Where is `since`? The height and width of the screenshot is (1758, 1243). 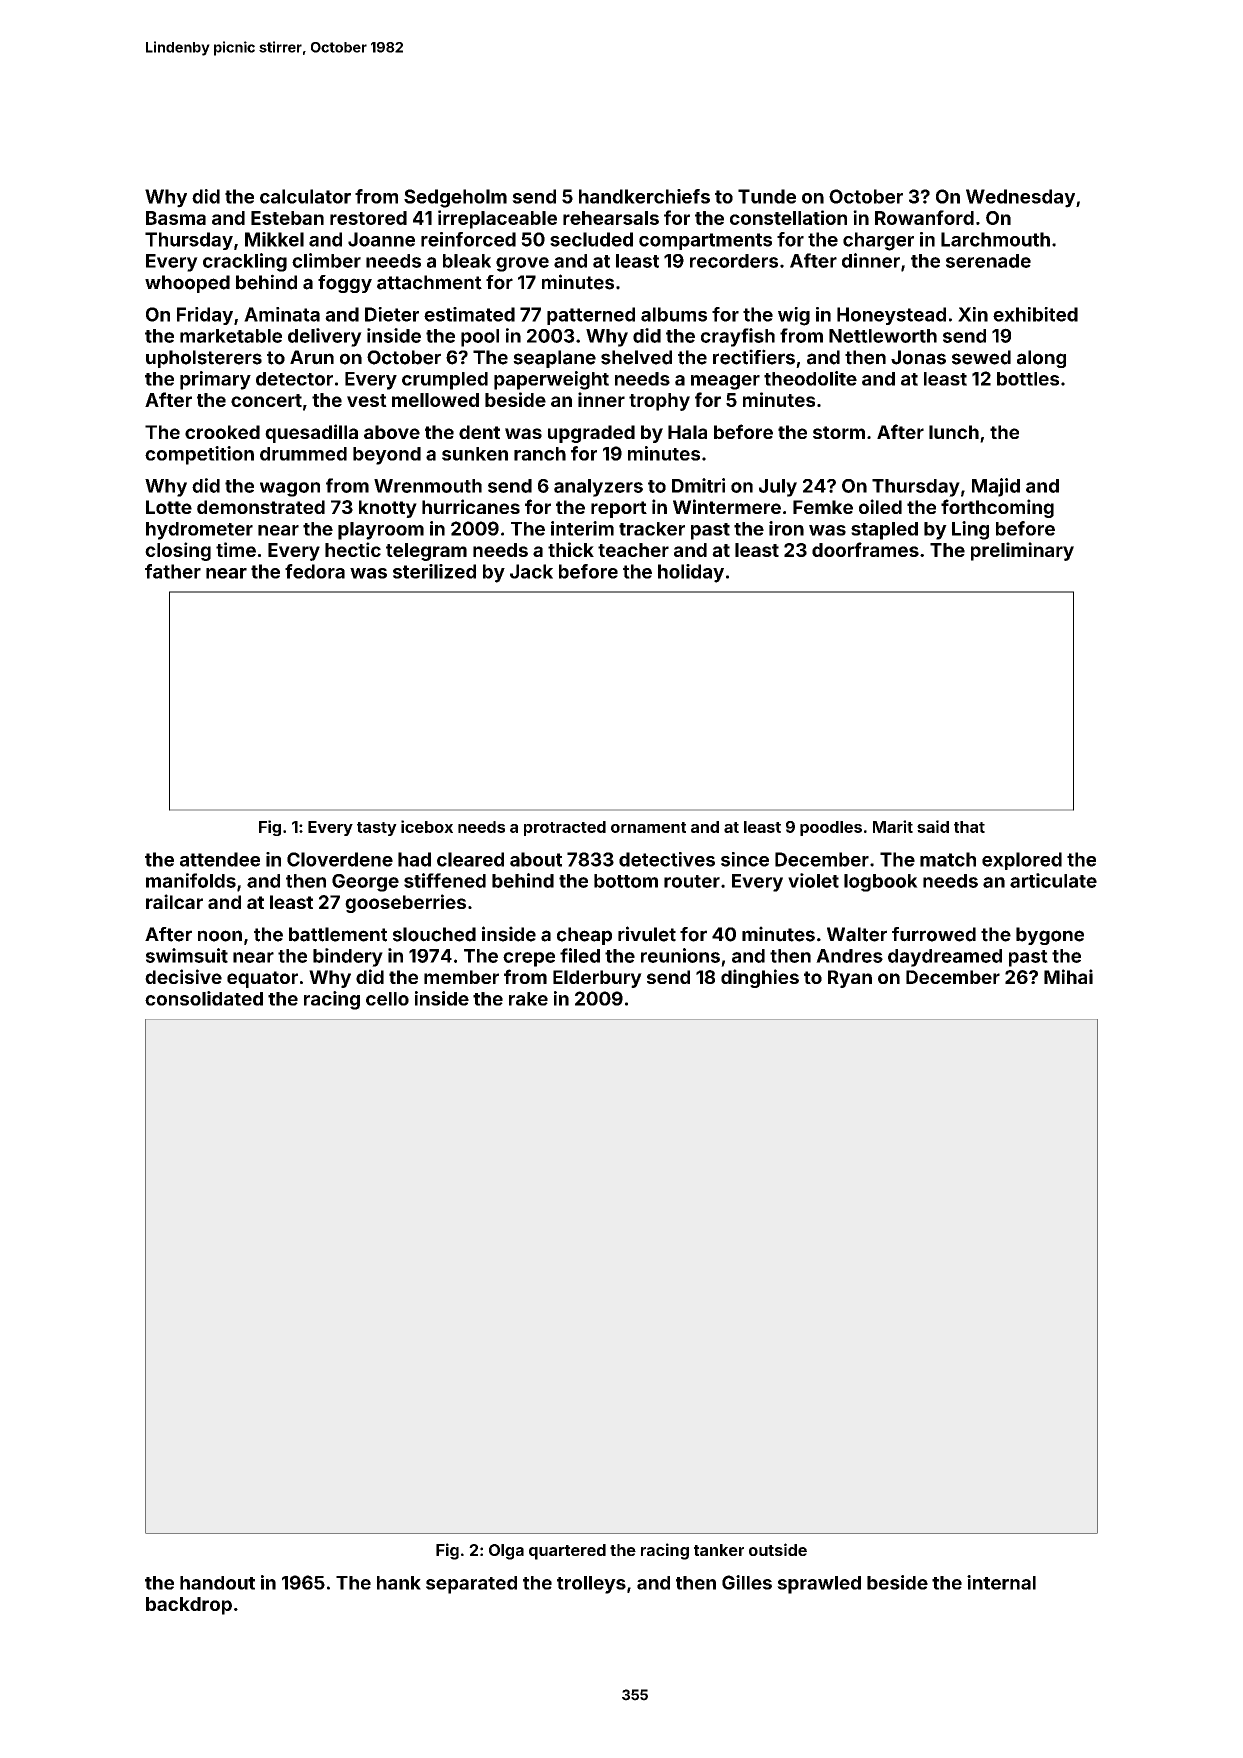 since is located at coordinates (745, 859).
